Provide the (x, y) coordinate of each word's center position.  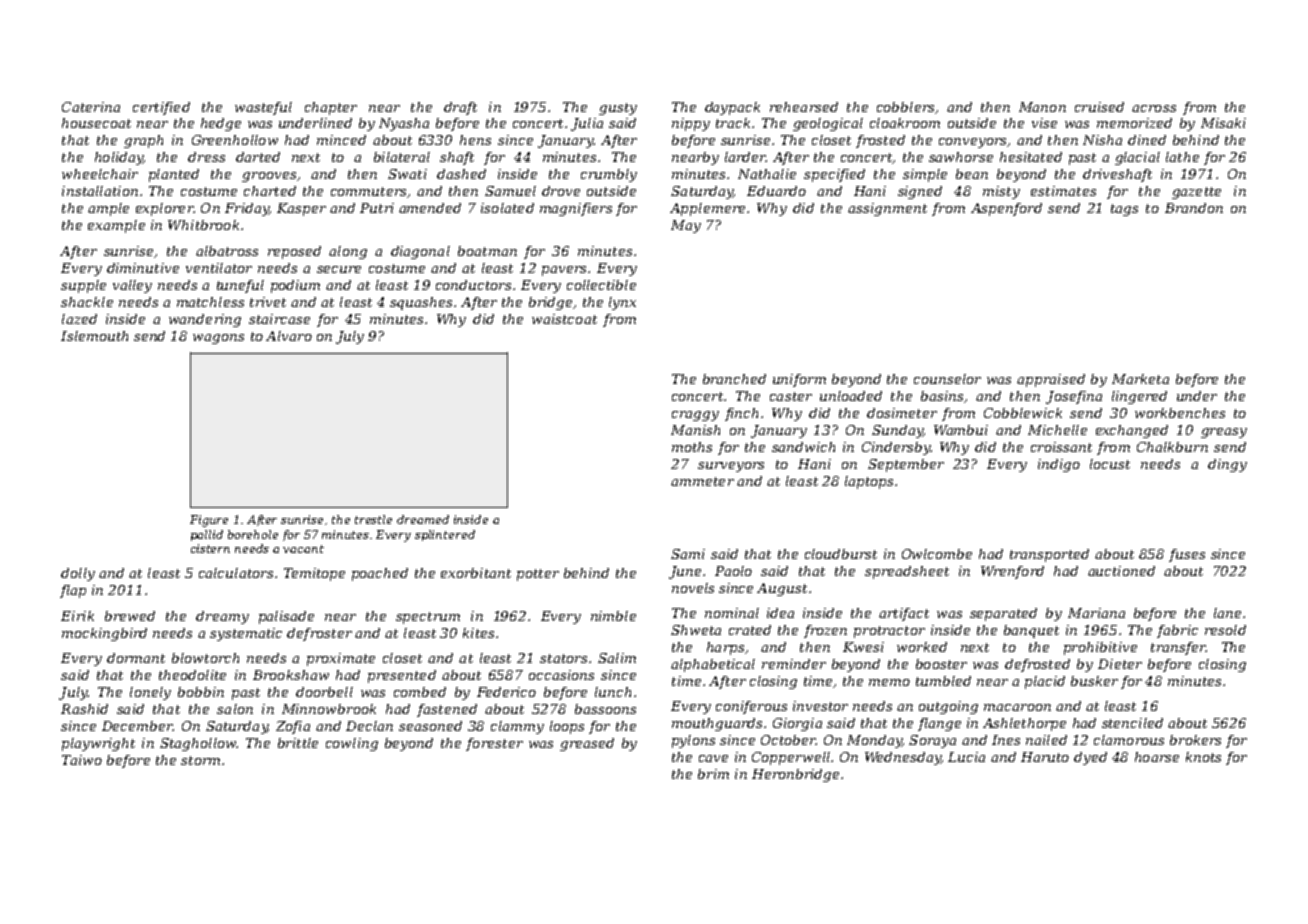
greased (587, 744)
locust (1110, 464)
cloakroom (905, 123)
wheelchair (100, 174)
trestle (373, 519)
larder (745, 157)
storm (200, 760)
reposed (294, 252)
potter (538, 575)
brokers (1195, 740)
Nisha (1102, 140)
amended (430, 208)
